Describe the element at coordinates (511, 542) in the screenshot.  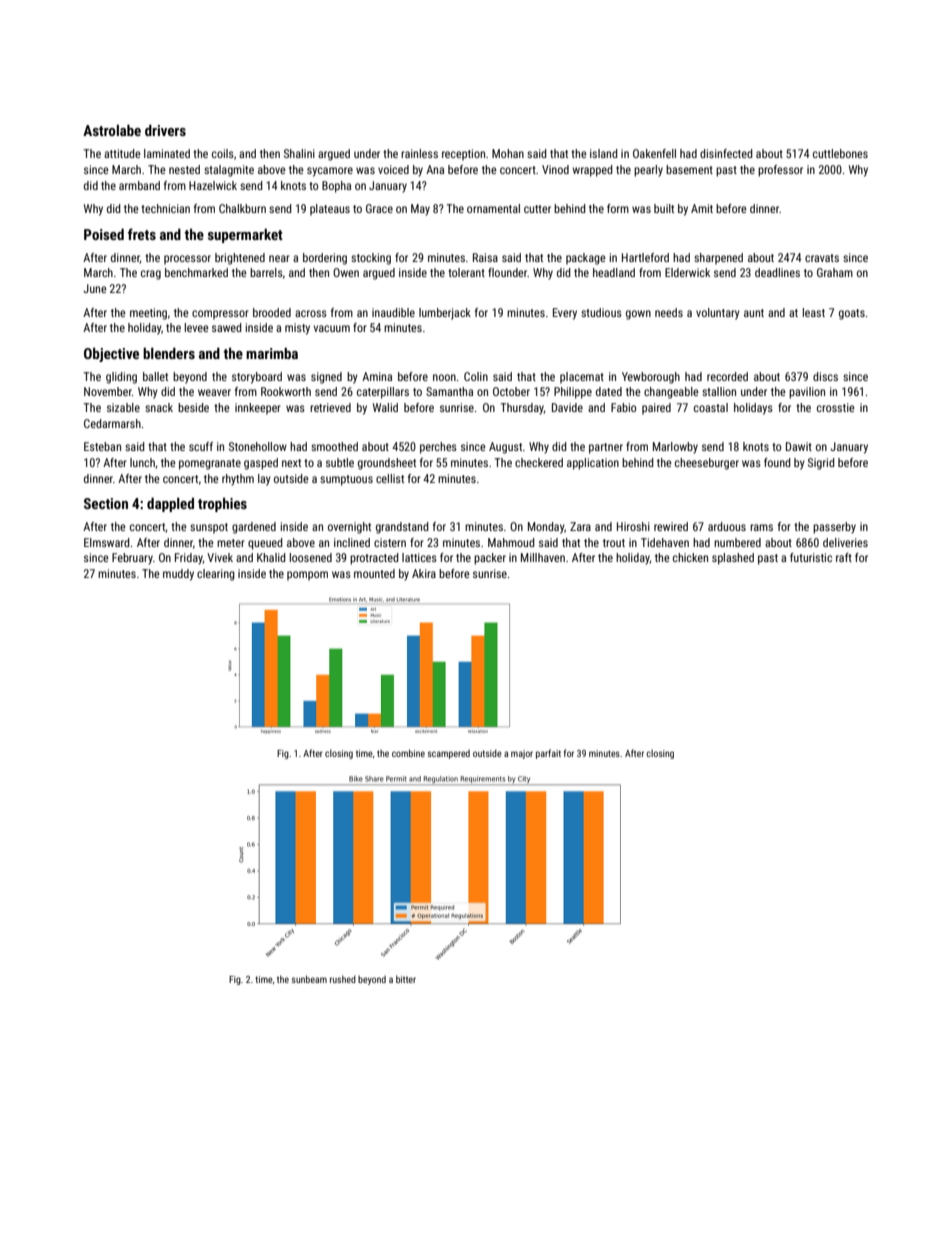
I see `Mahmoud` at that location.
